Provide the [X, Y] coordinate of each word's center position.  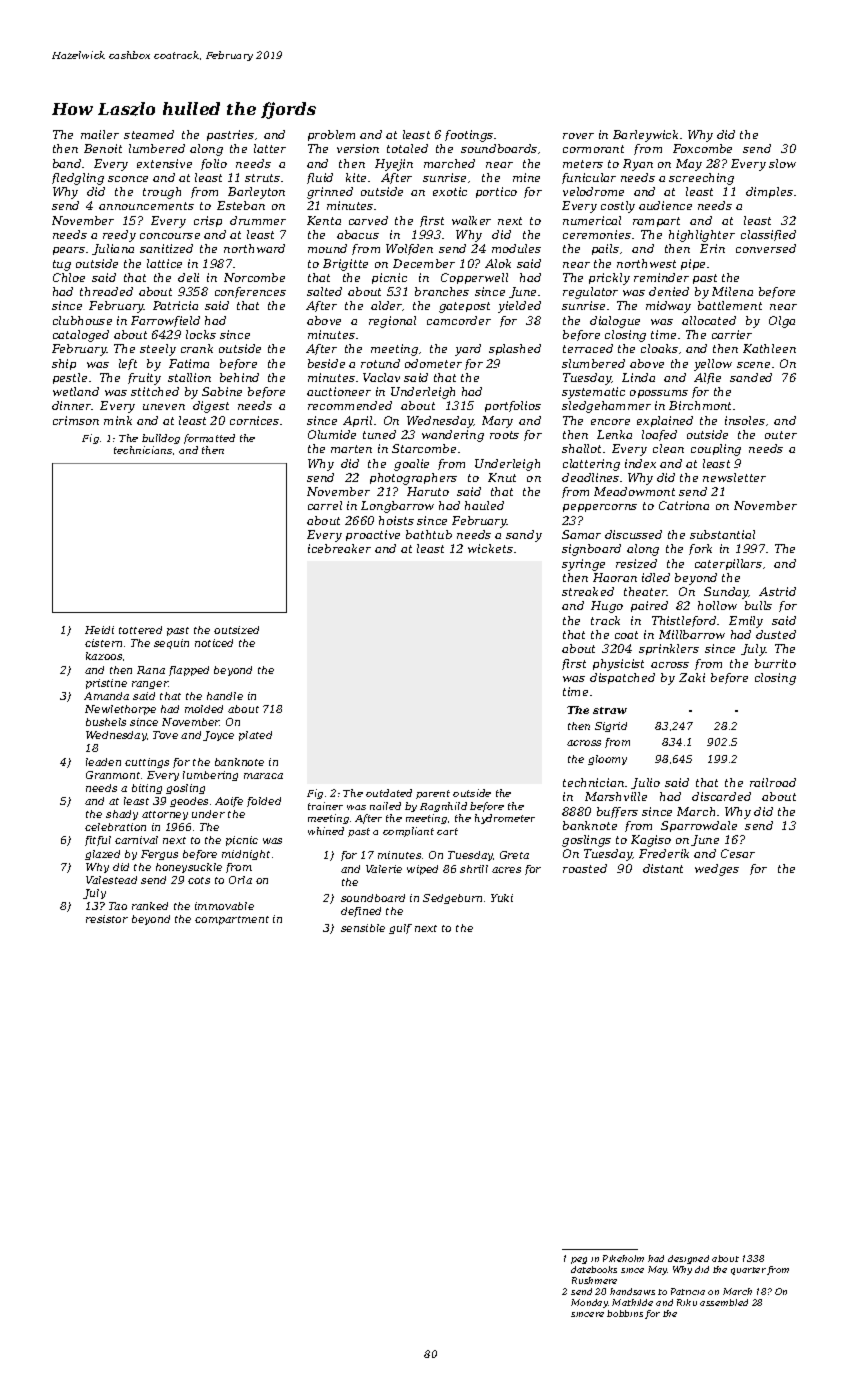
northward [254, 248]
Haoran [615, 577]
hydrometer [505, 819]
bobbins [625, 1313]
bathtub [429, 534]
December [424, 263]
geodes [189, 802]
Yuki [502, 898]
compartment [232, 920]
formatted [209, 439]
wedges [717, 870]
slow [782, 163]
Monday [589, 1303]
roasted [585, 868]
